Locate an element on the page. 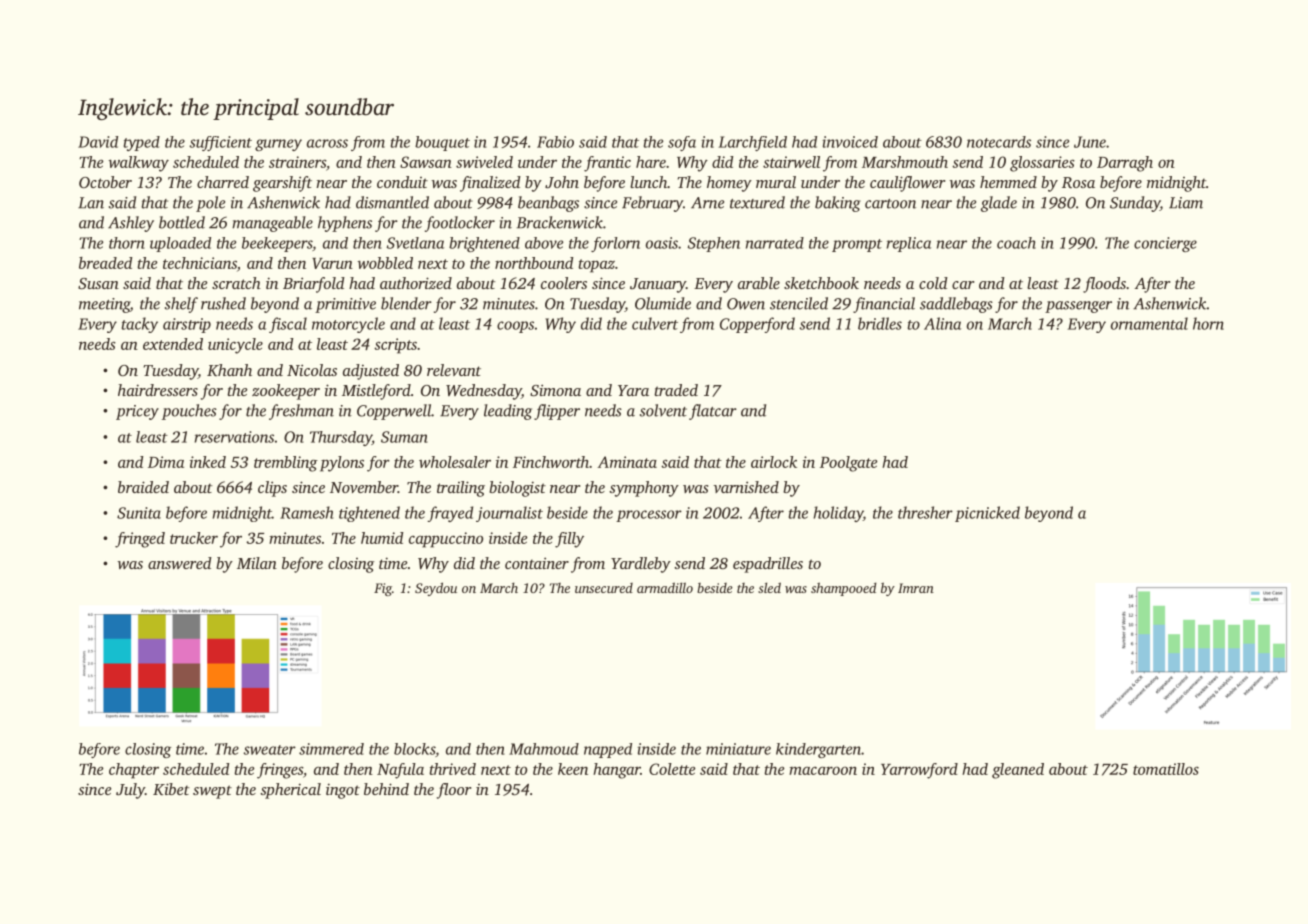  passenger is located at coordinates (1078, 307).
